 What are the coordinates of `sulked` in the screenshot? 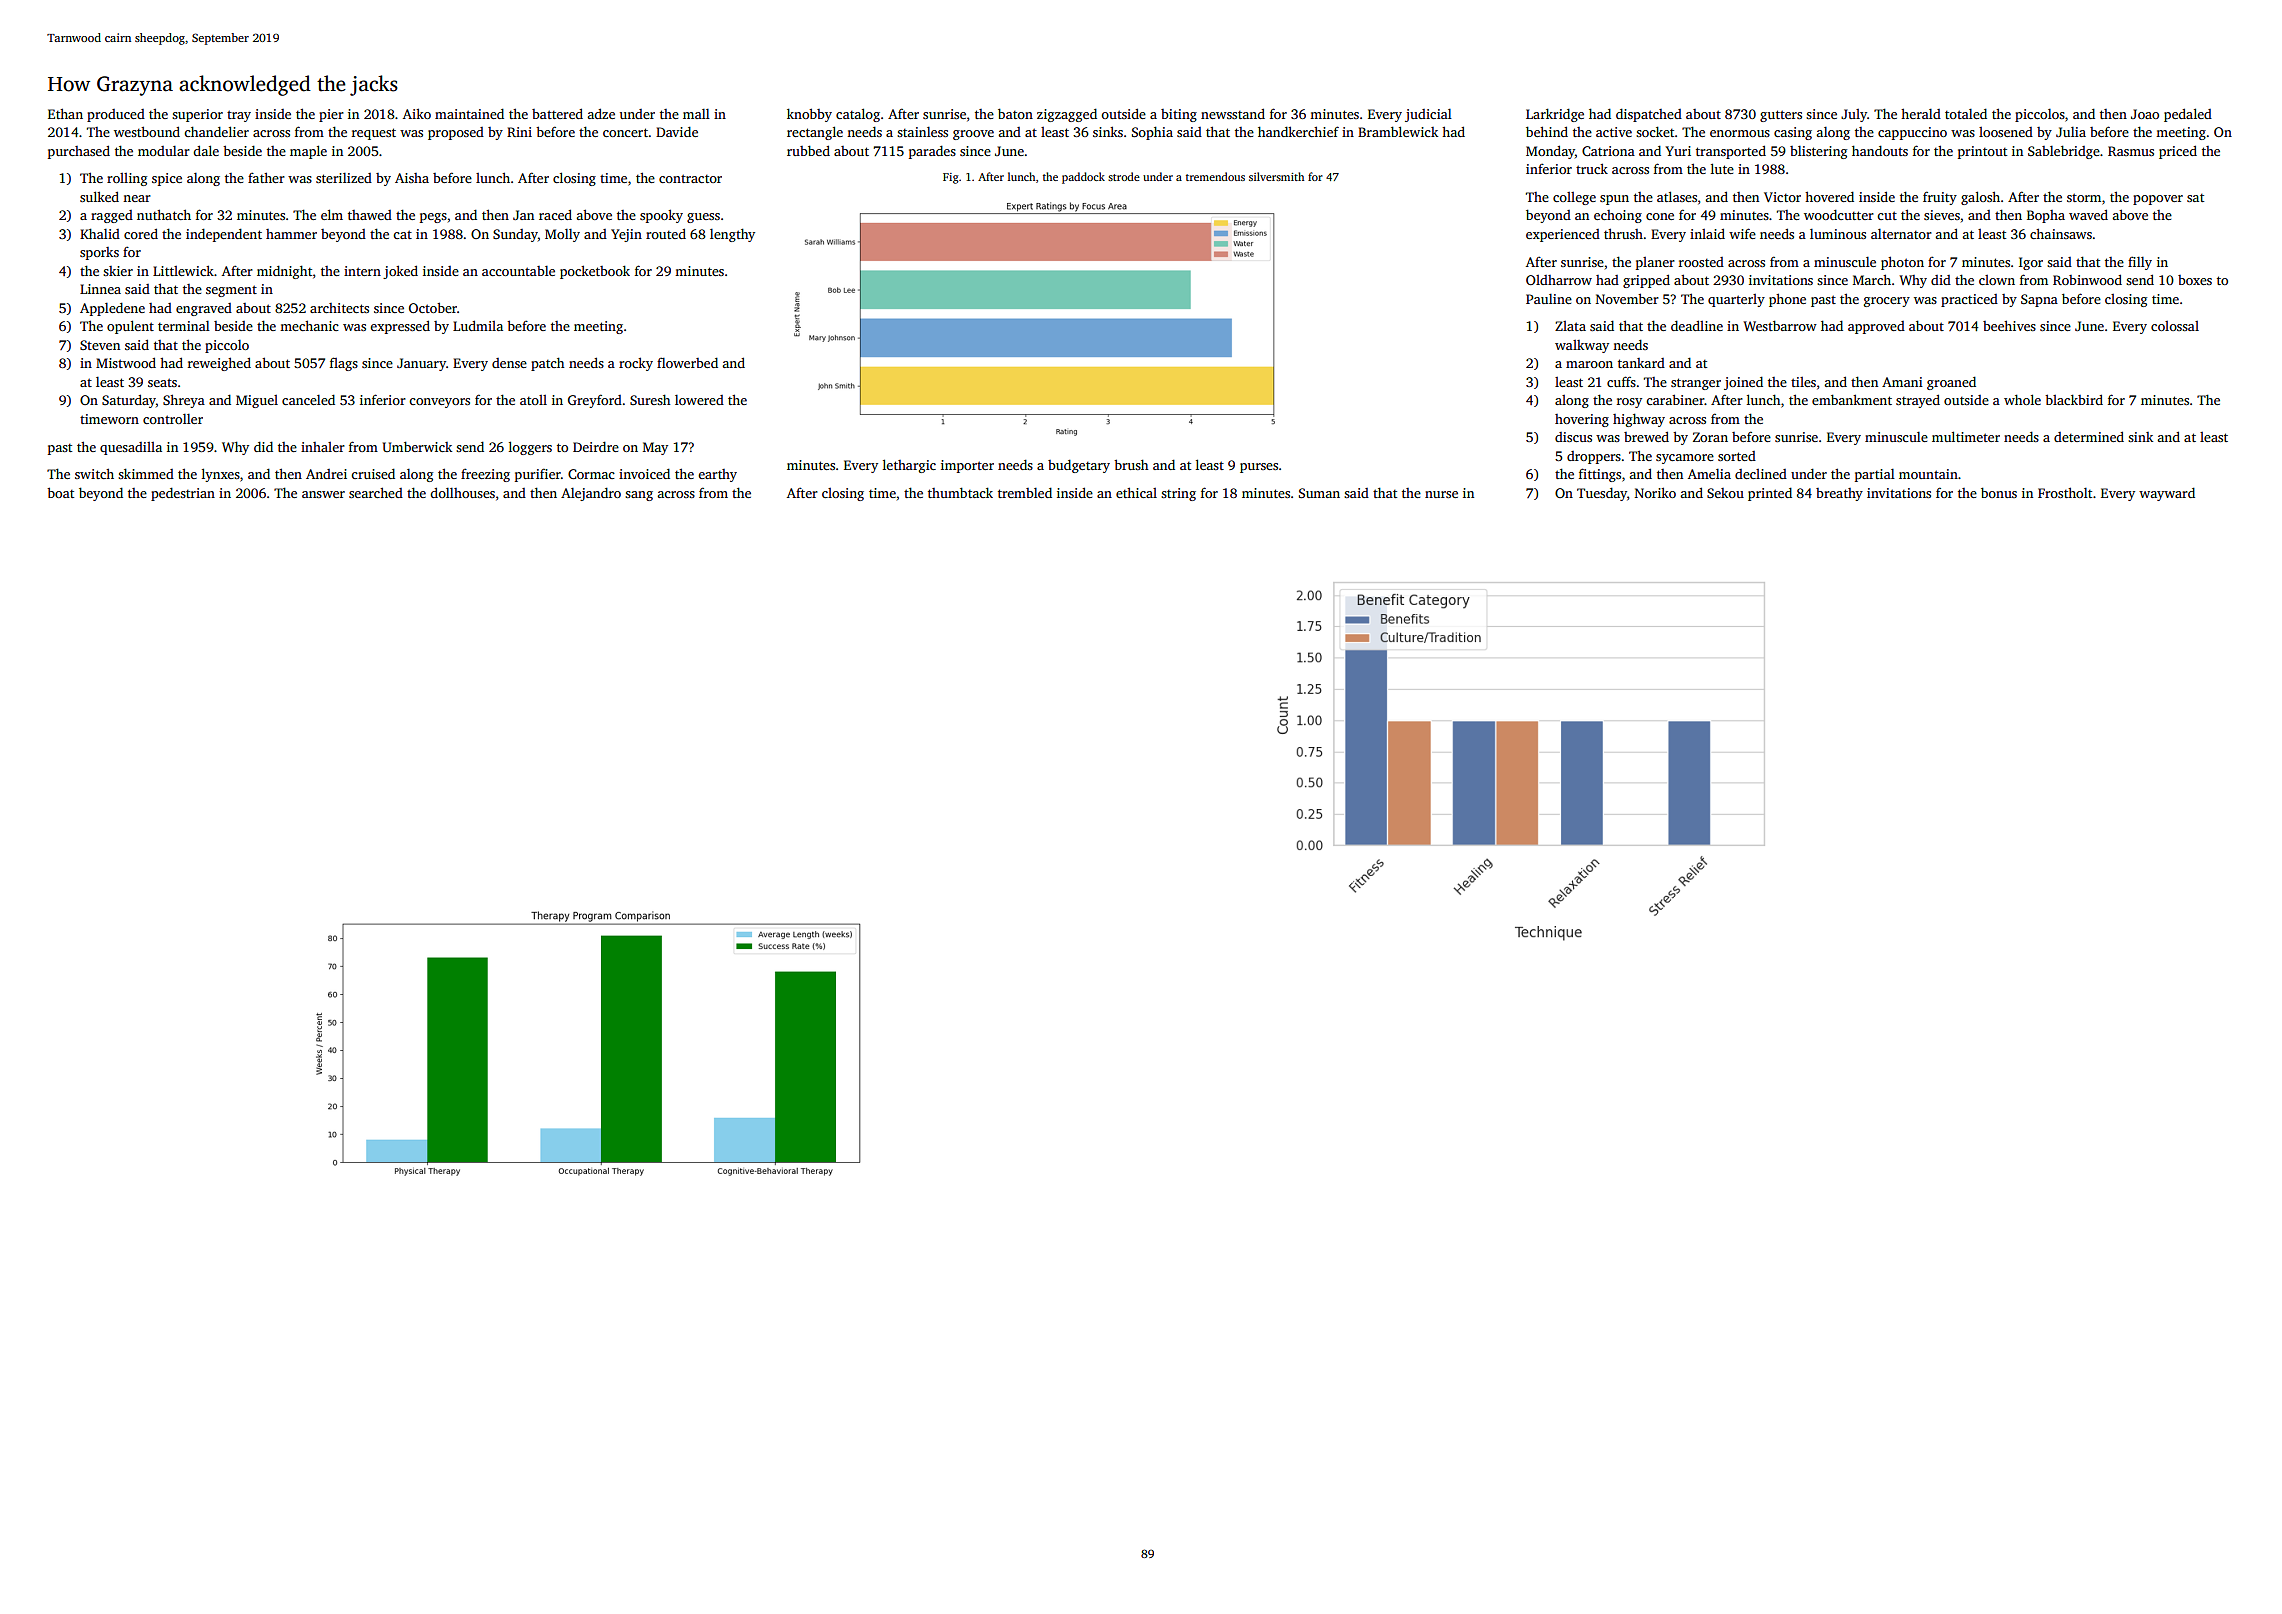 It's located at (99, 196).
